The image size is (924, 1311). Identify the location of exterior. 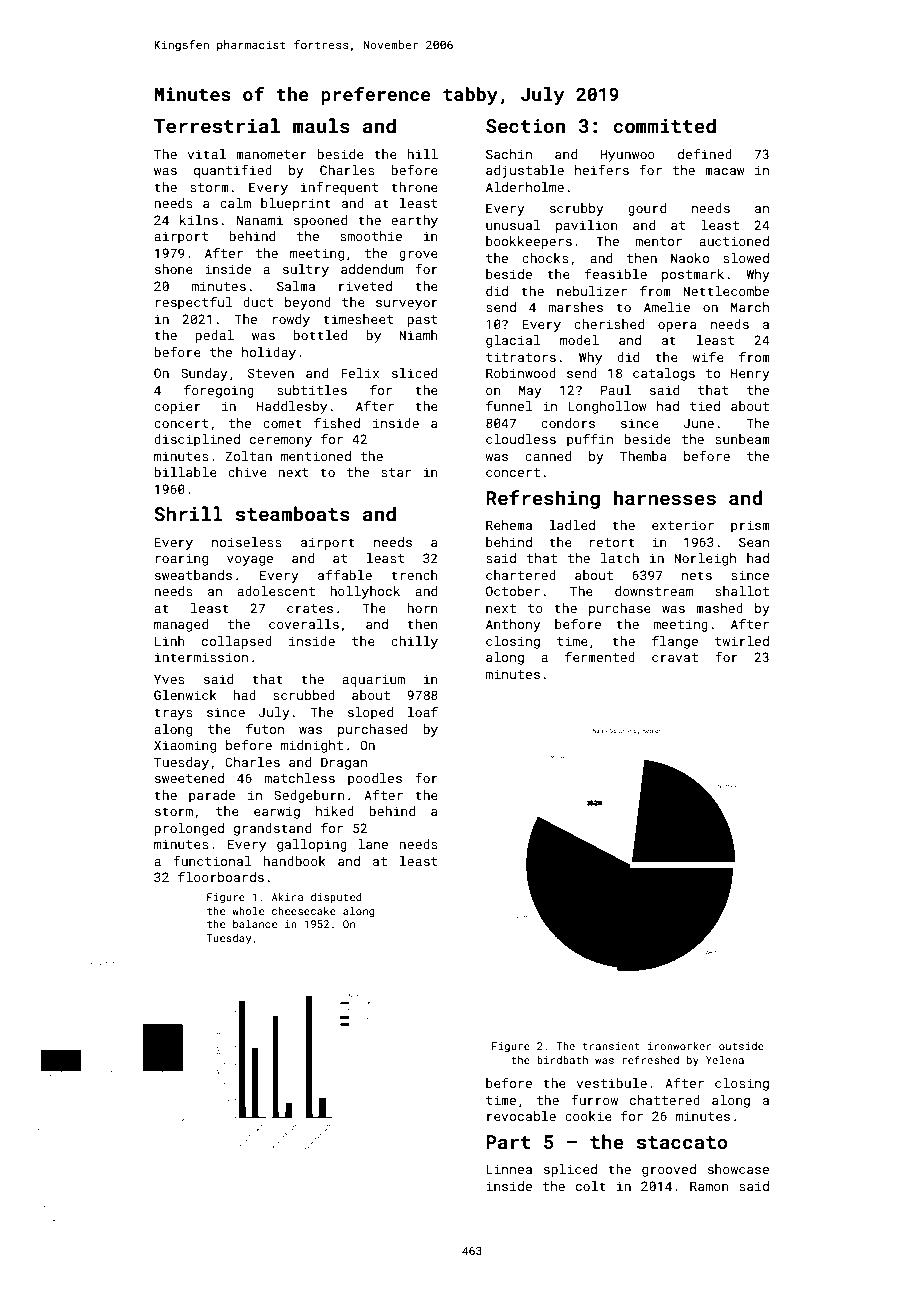
(683, 525).
